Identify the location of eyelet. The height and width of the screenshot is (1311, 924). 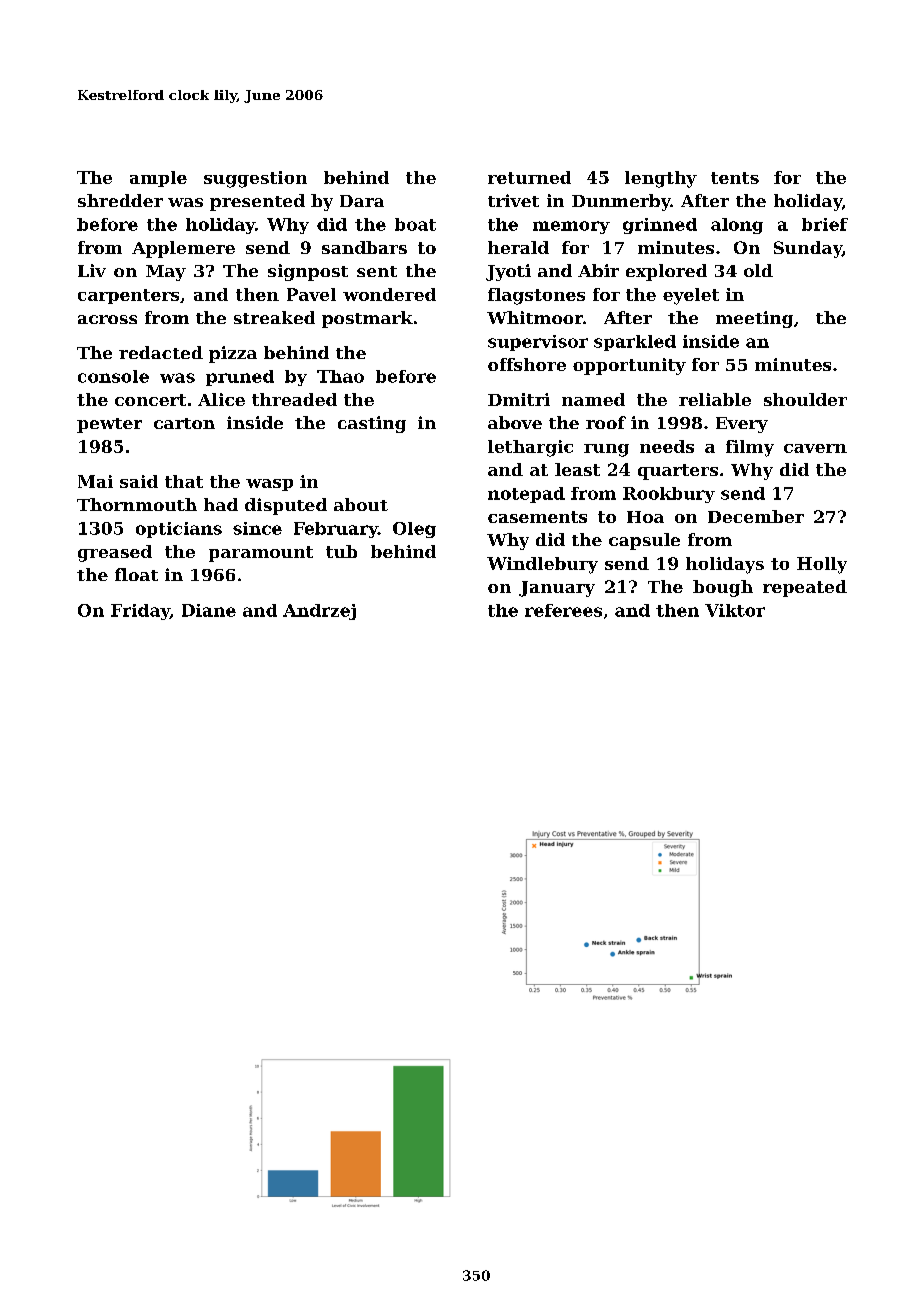
(691, 296).
